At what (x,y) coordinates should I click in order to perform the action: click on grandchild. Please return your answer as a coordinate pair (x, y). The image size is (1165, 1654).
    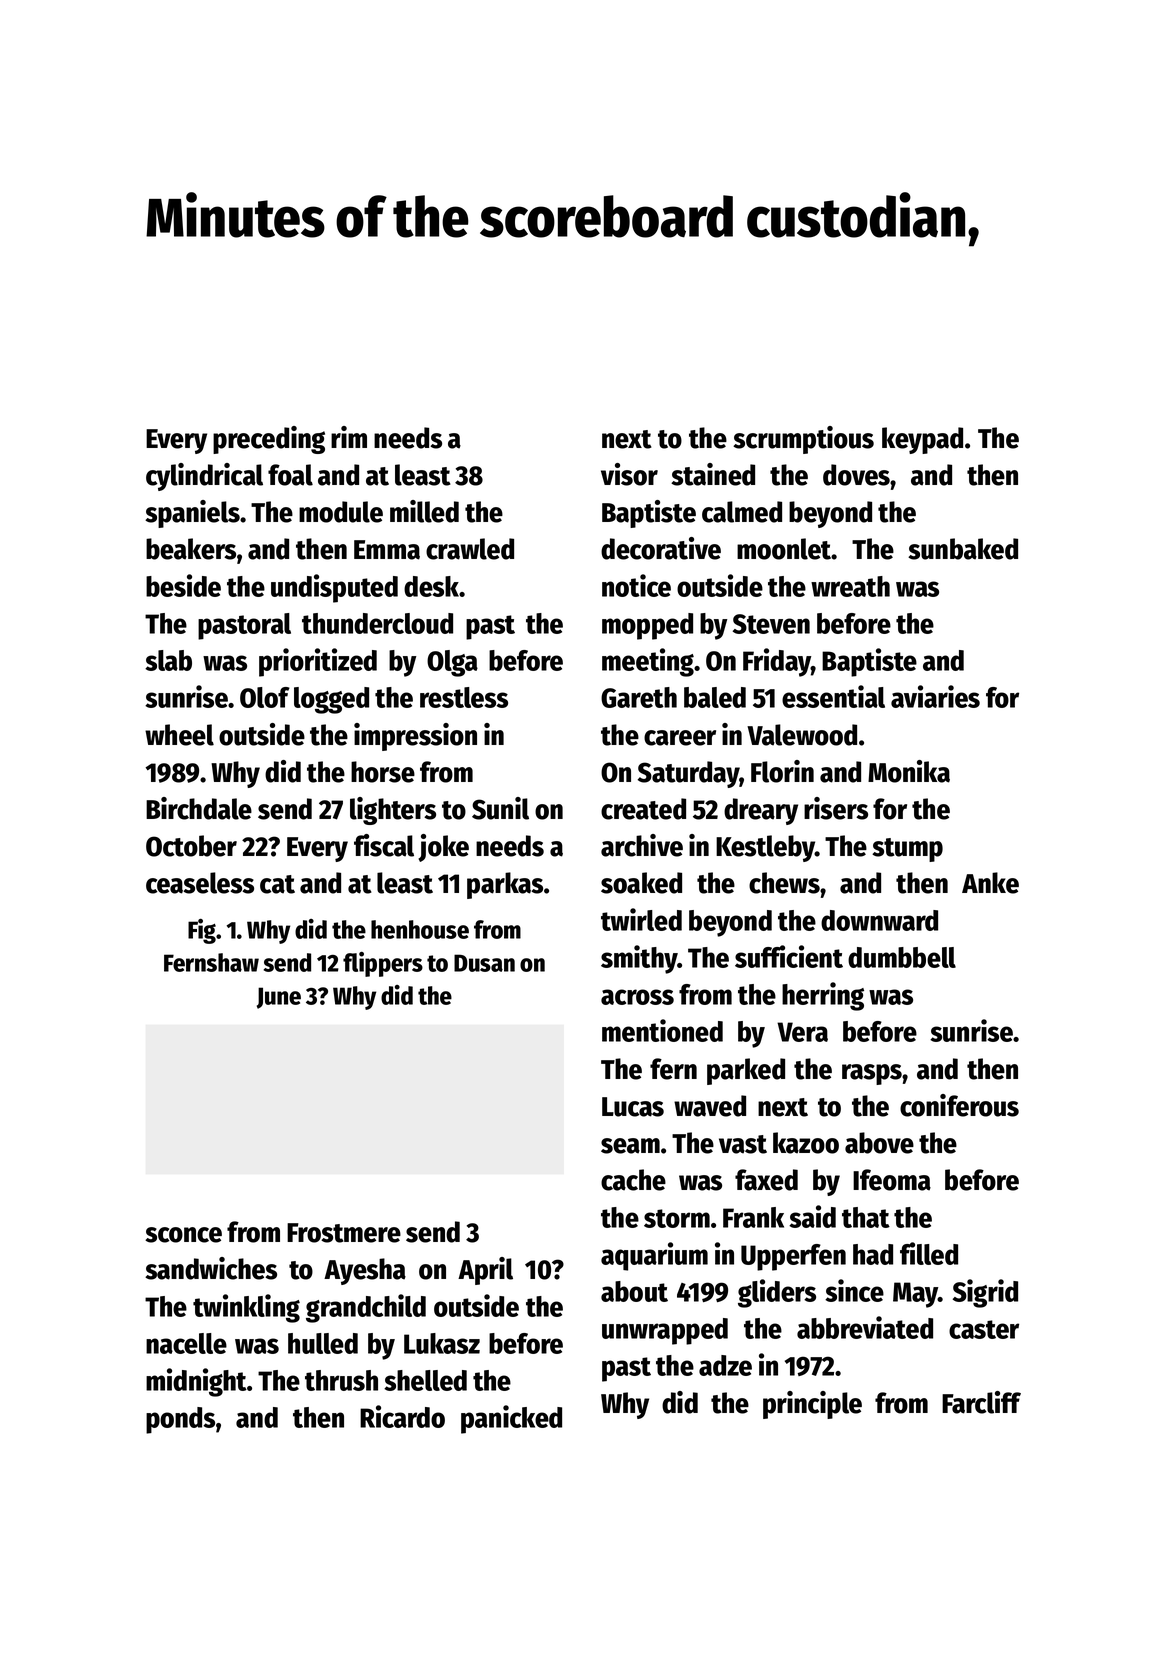
    Looking at the image, I should click on (366, 1308).
